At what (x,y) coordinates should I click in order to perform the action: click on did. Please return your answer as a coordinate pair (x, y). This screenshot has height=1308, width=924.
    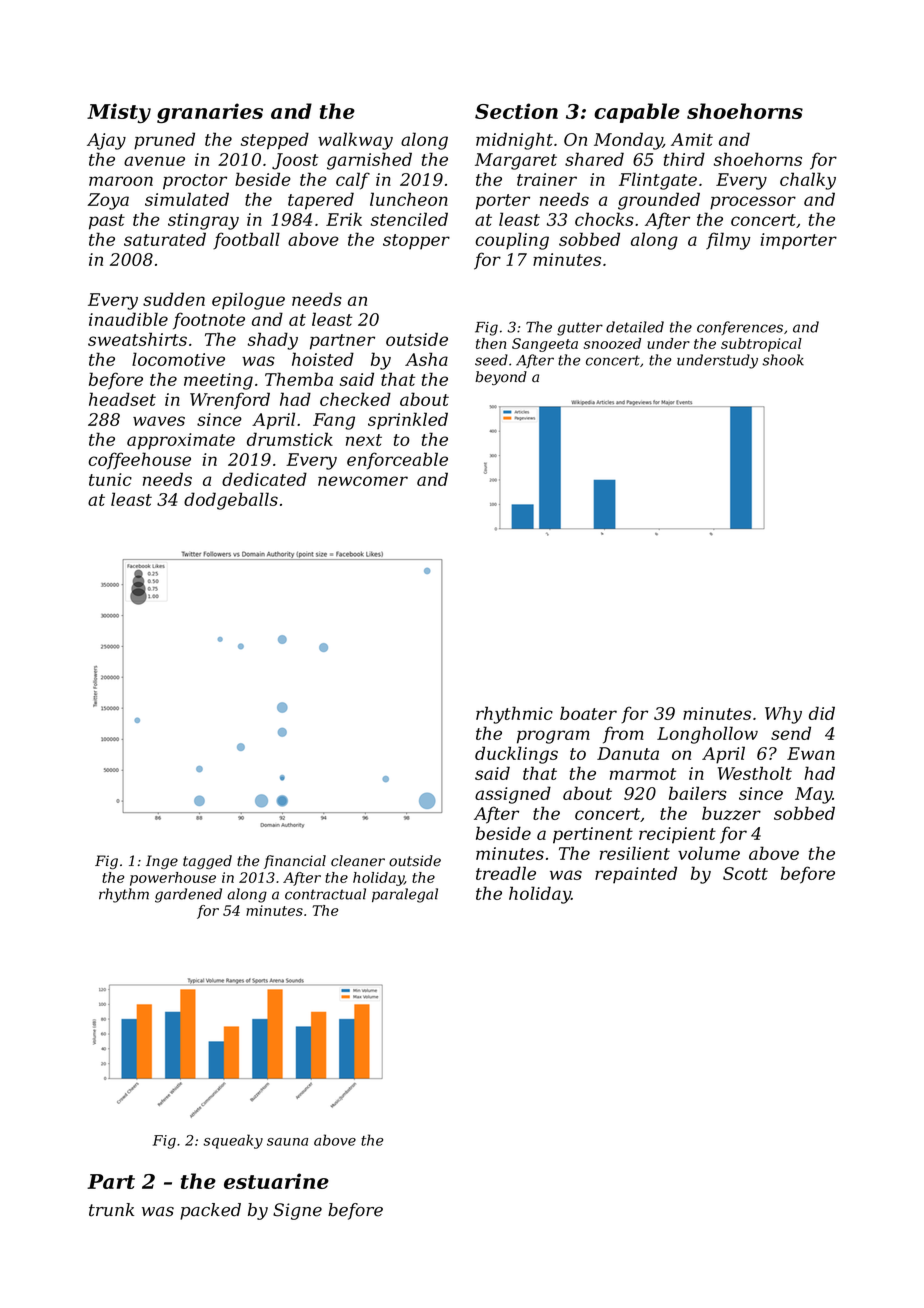
    Looking at the image, I should click on (822, 713).
